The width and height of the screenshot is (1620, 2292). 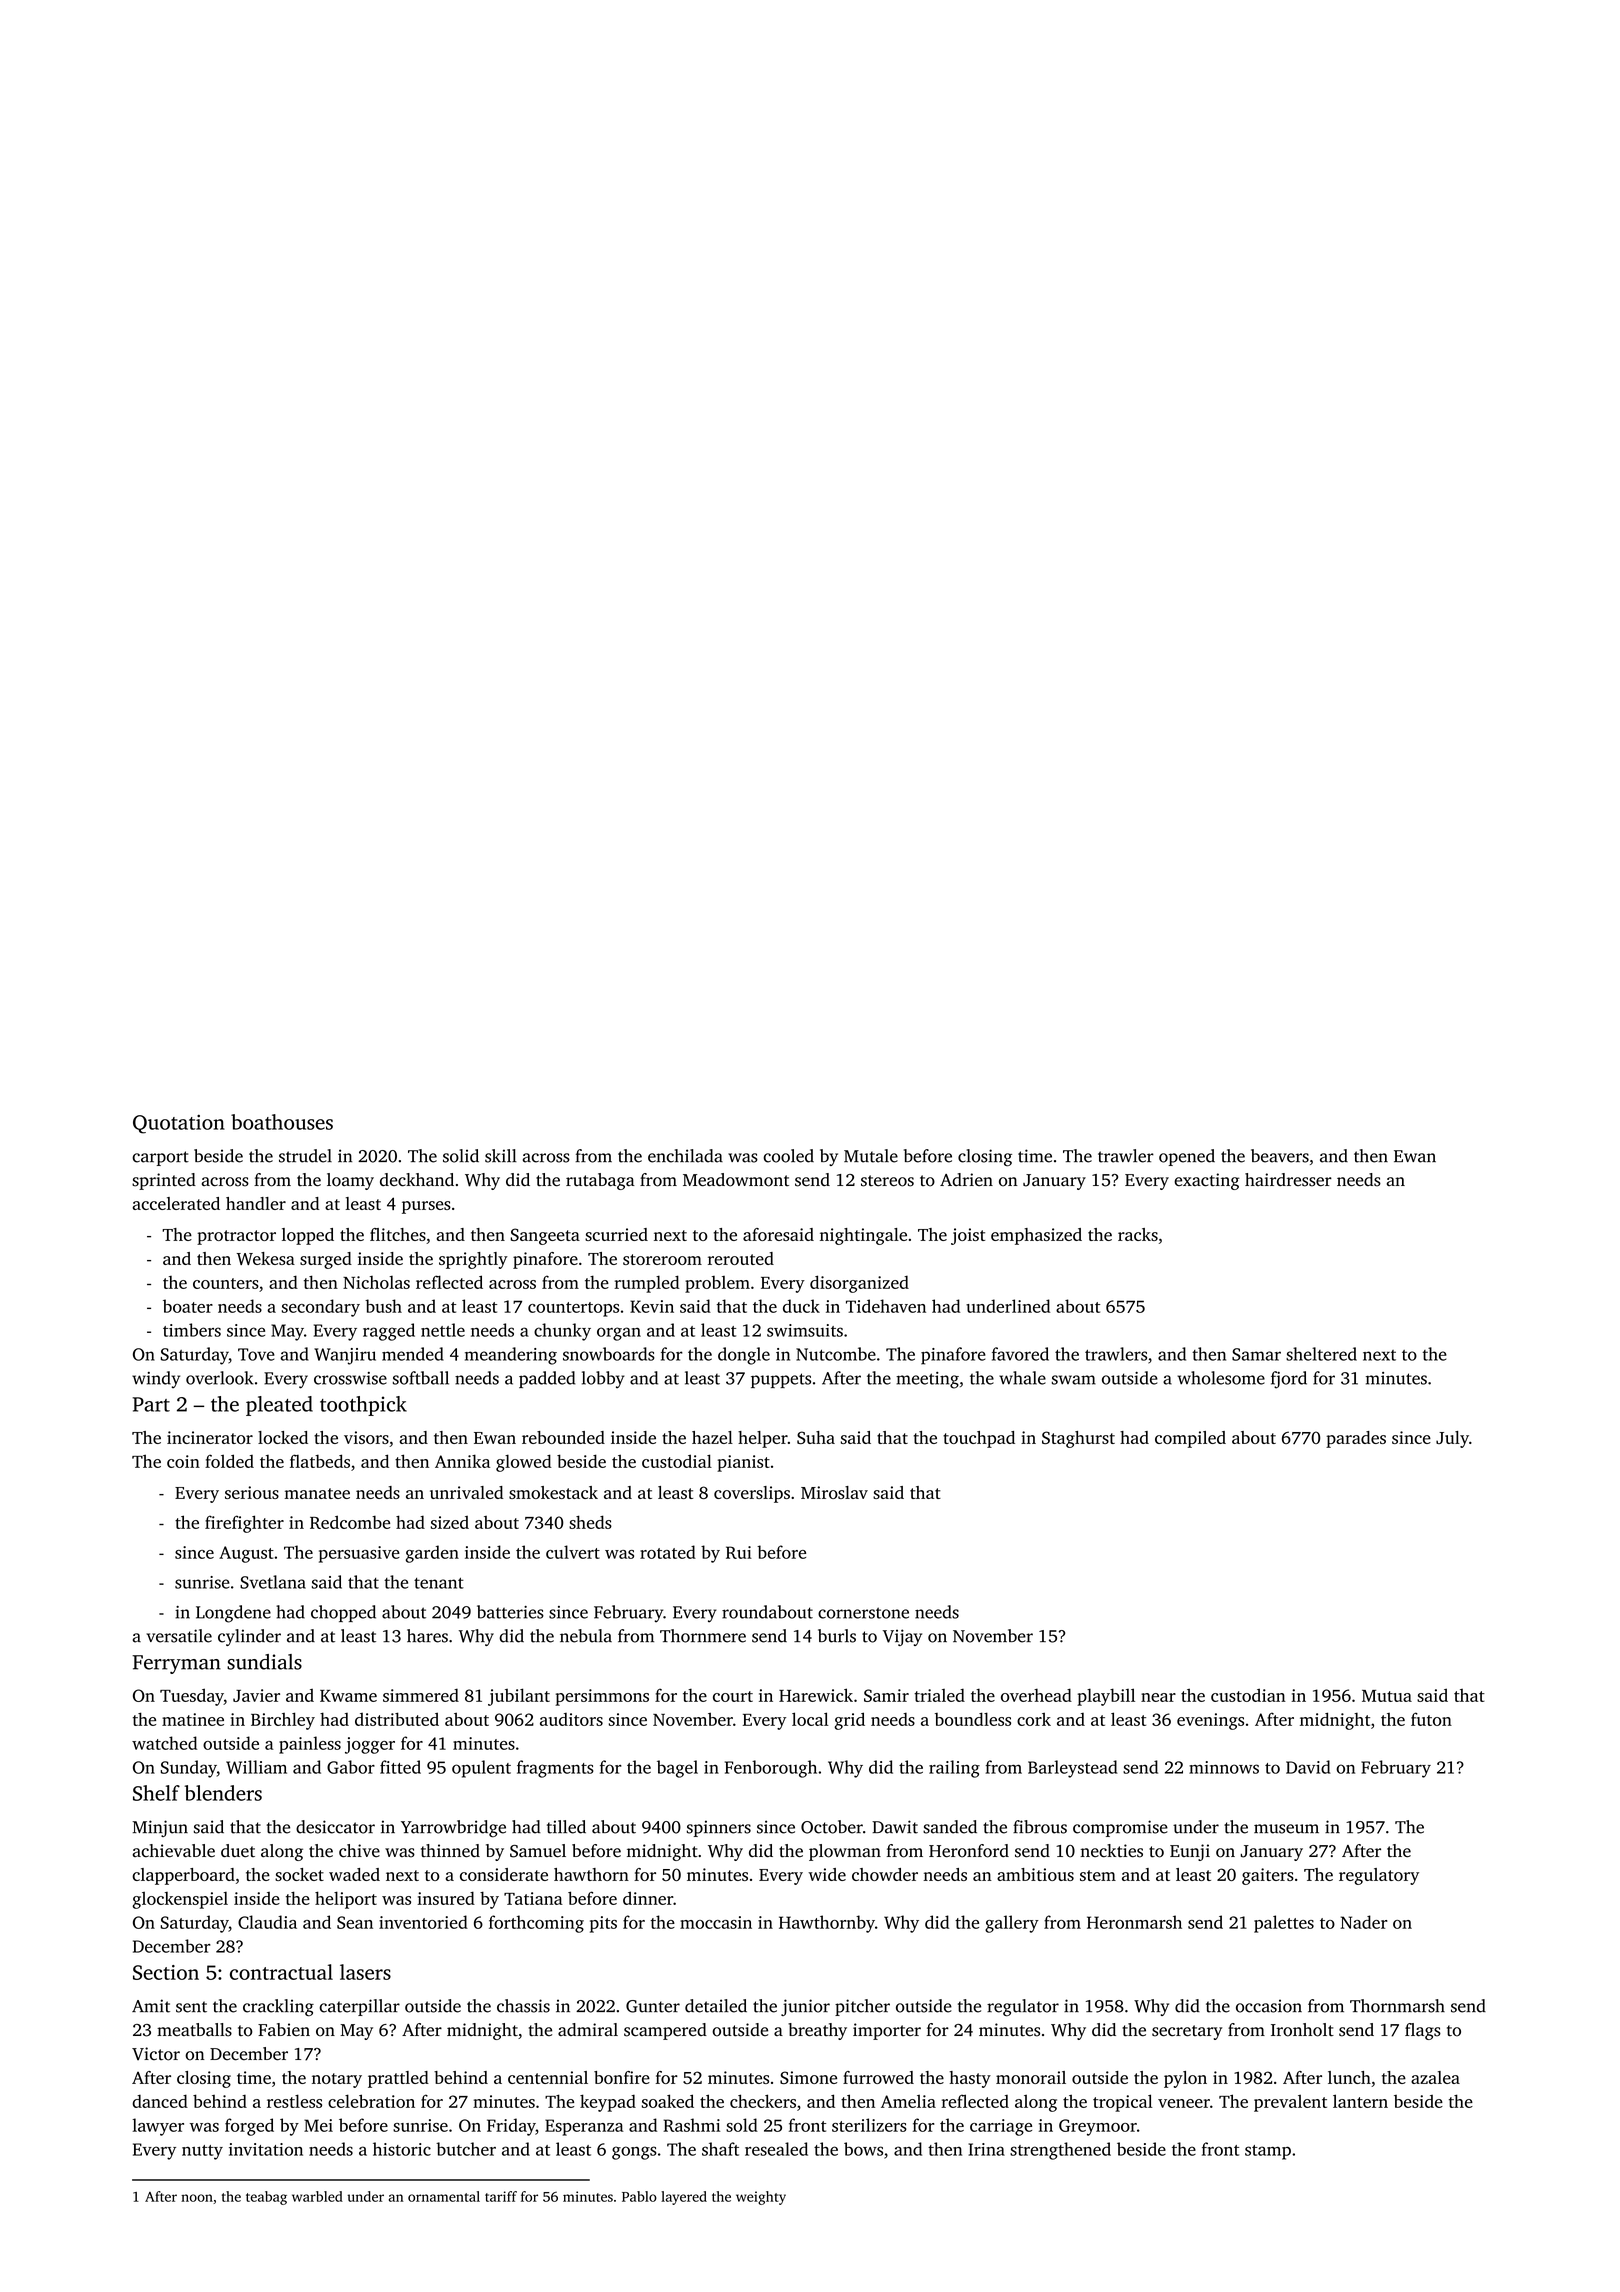 What do you see at coordinates (1187, 1157) in the screenshot?
I see `opened` at bounding box center [1187, 1157].
